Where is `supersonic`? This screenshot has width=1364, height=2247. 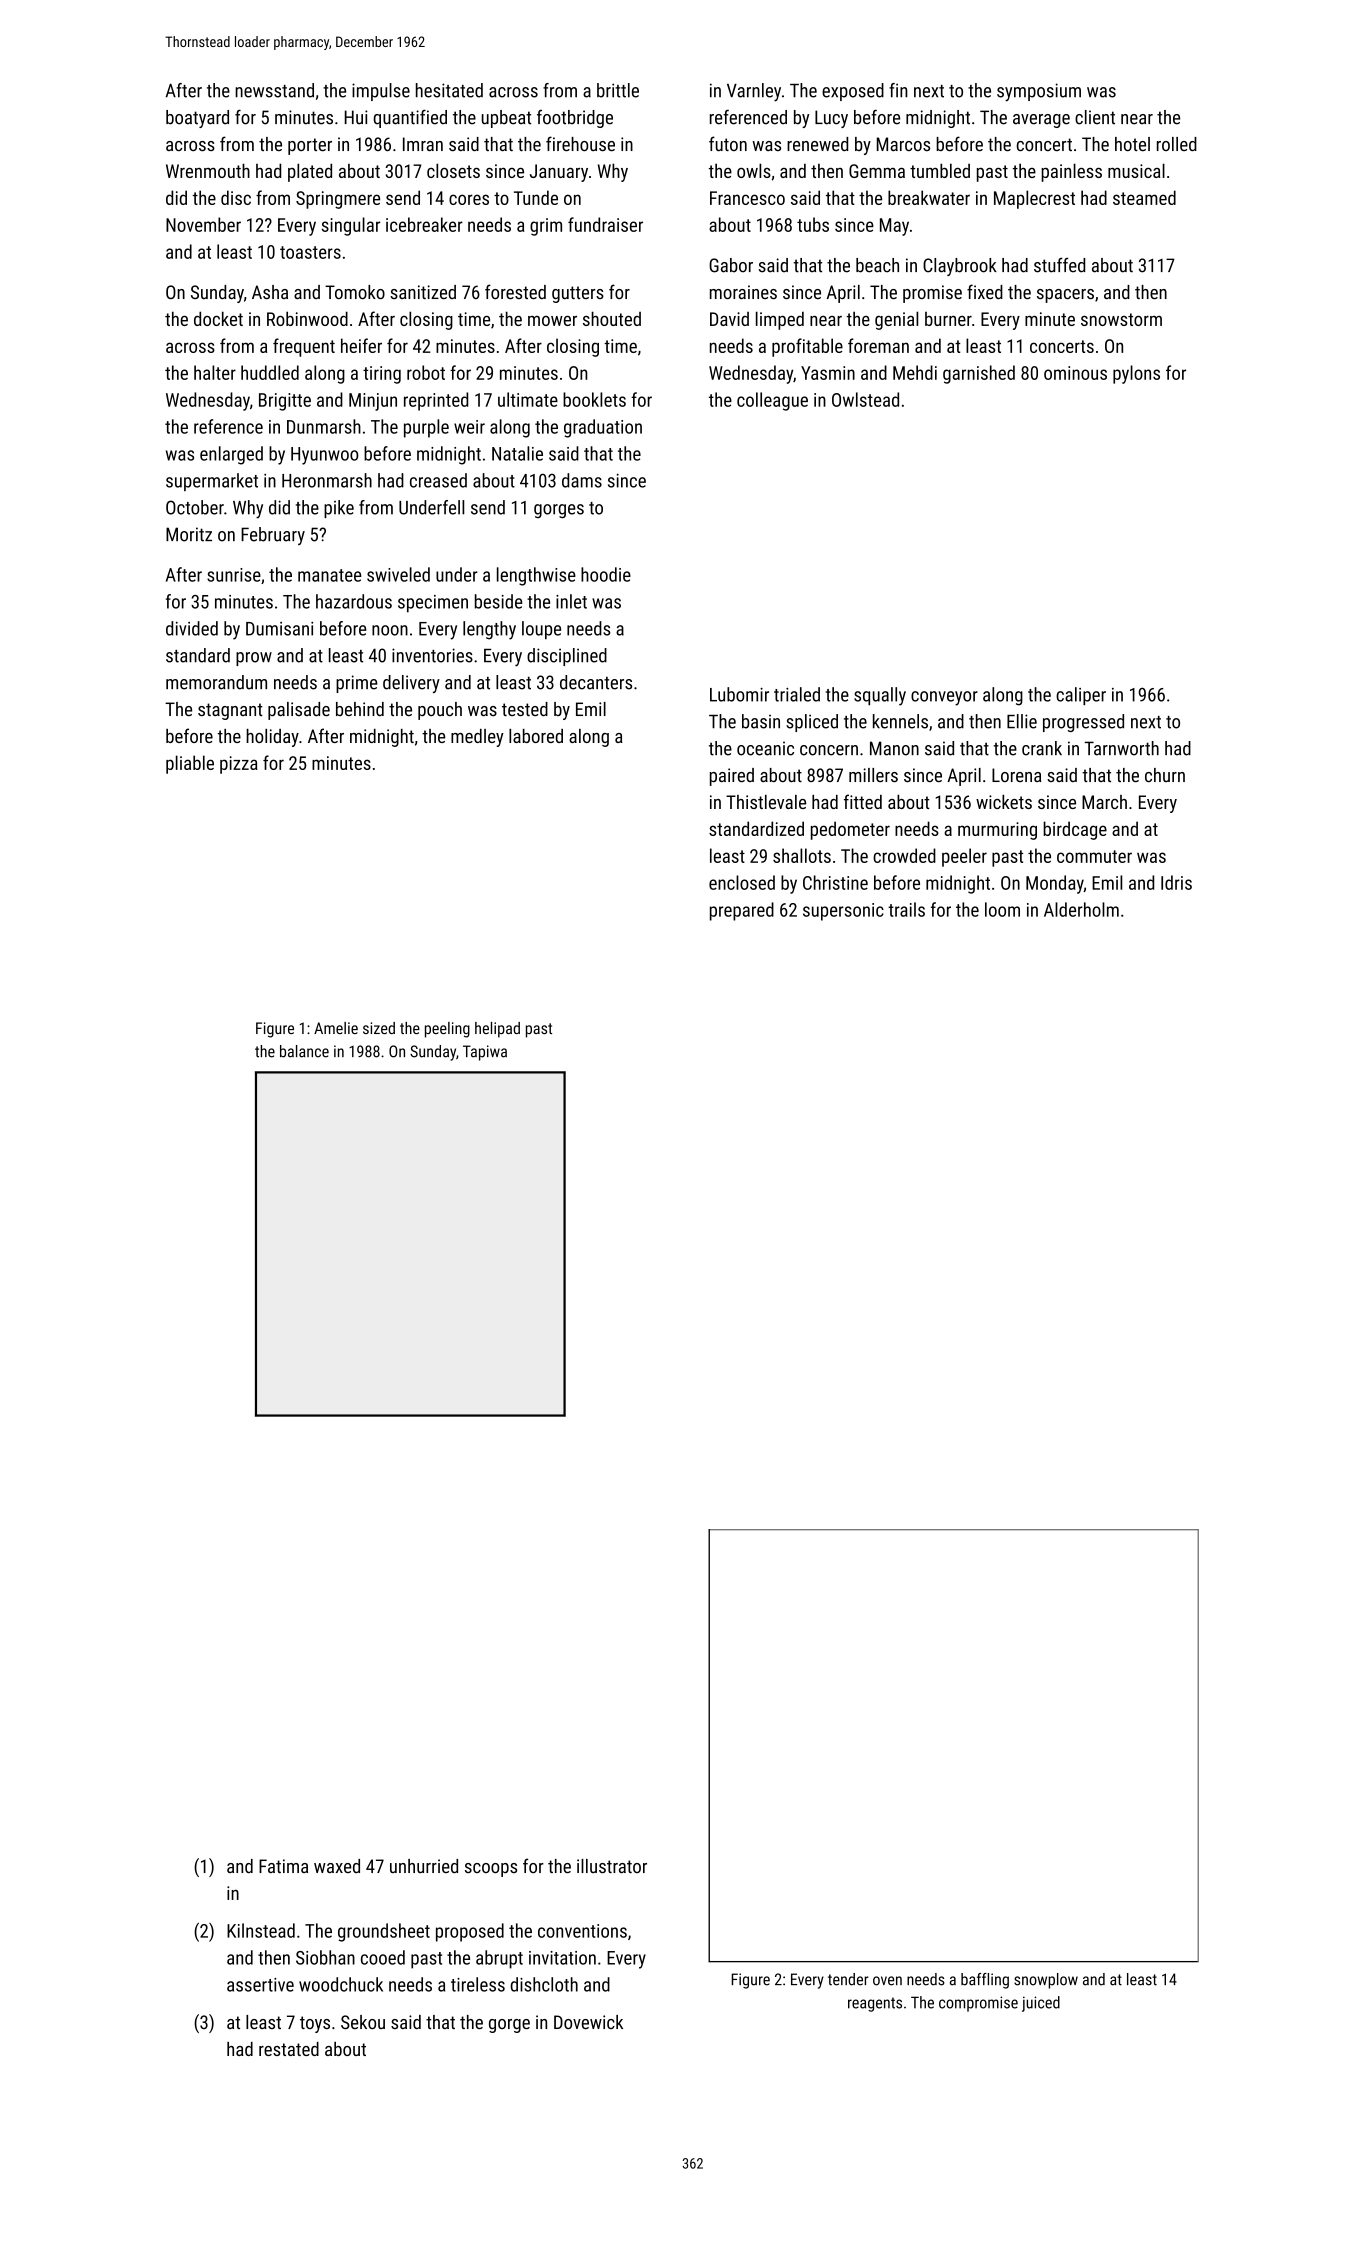
supersonic is located at coordinates (843, 912).
